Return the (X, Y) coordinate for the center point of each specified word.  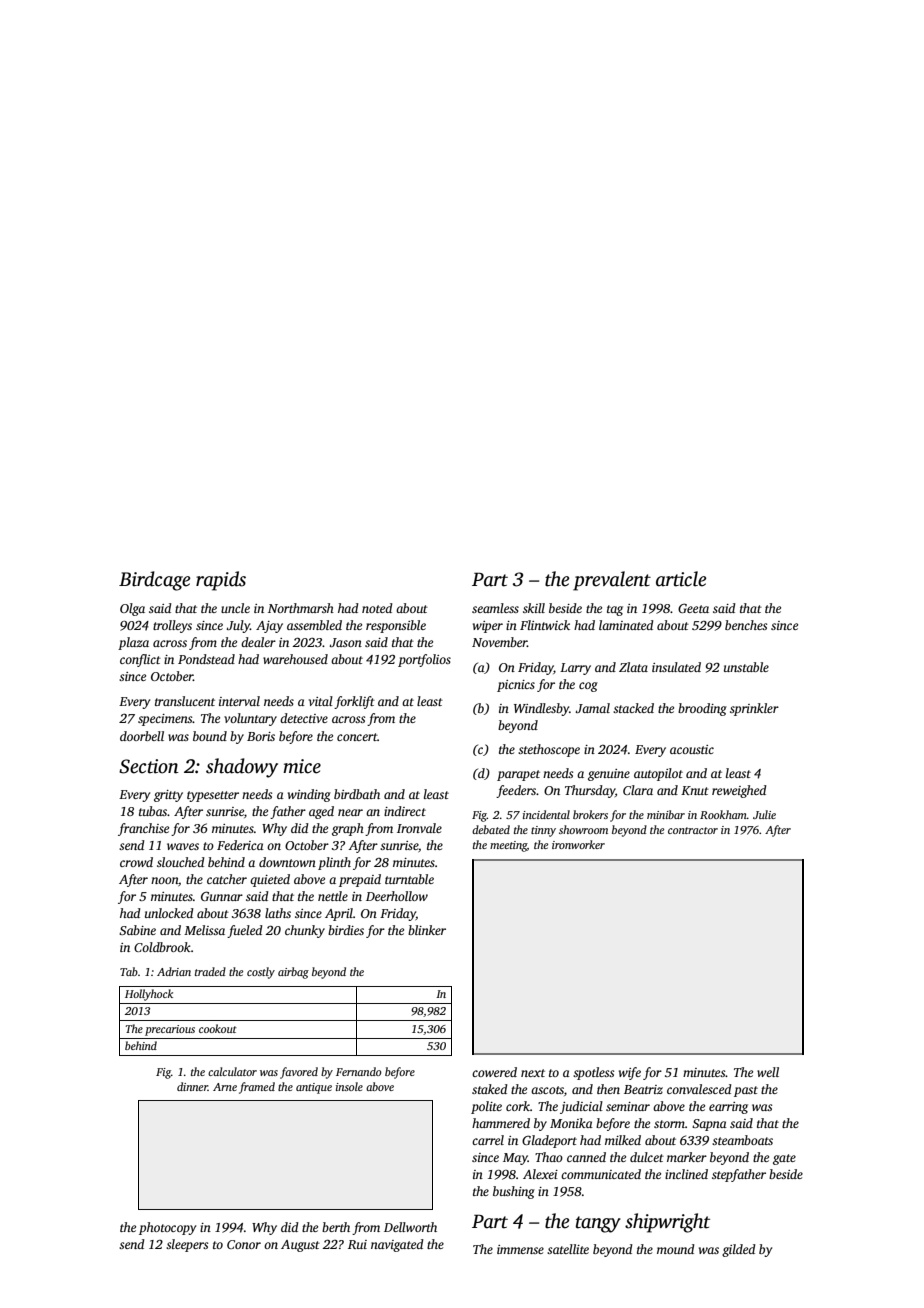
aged (321, 812)
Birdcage (154, 581)
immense (520, 1249)
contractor (693, 830)
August (300, 1246)
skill (534, 608)
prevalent (612, 581)
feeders (516, 791)
